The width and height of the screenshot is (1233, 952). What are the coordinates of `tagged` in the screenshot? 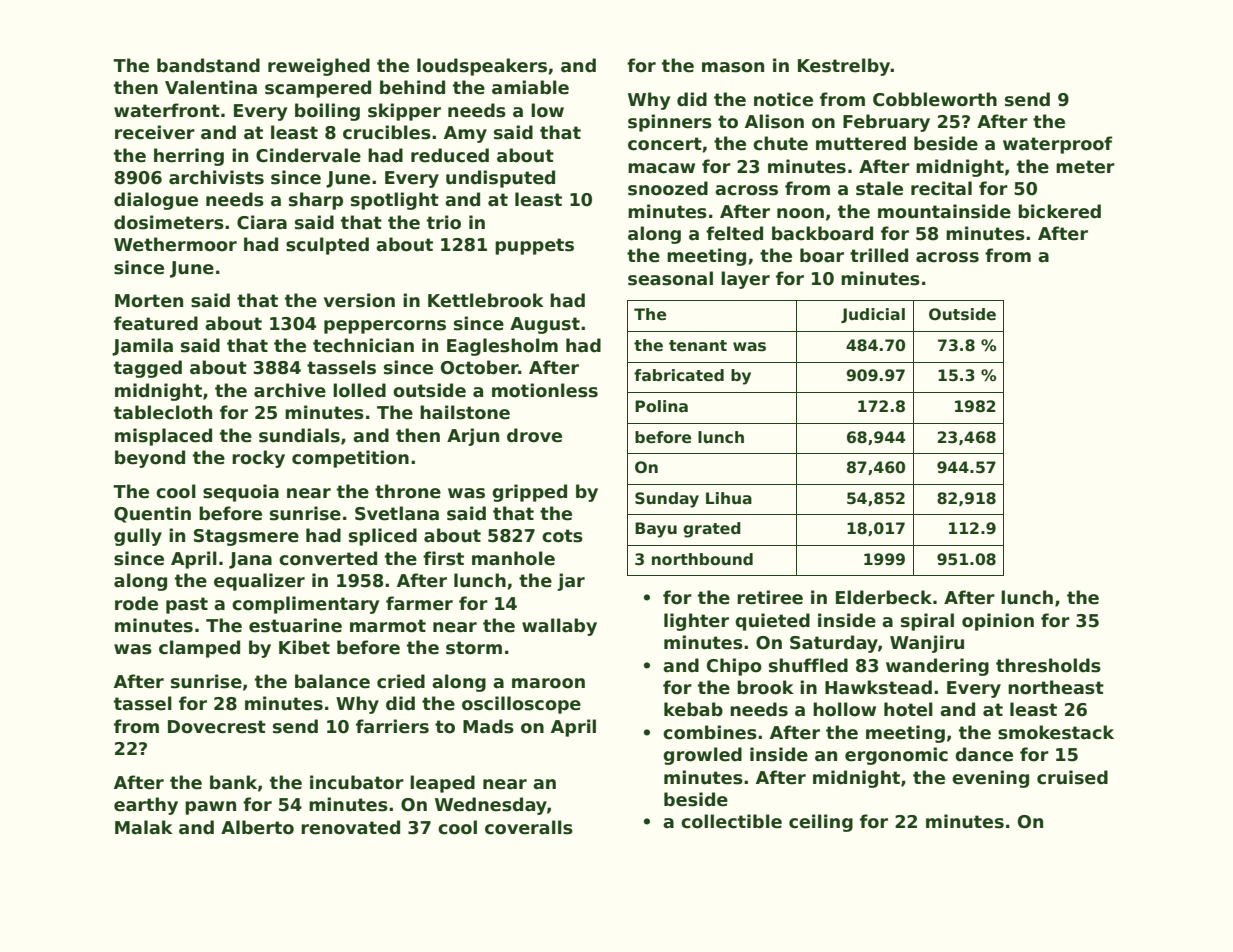 It's located at (148, 369).
